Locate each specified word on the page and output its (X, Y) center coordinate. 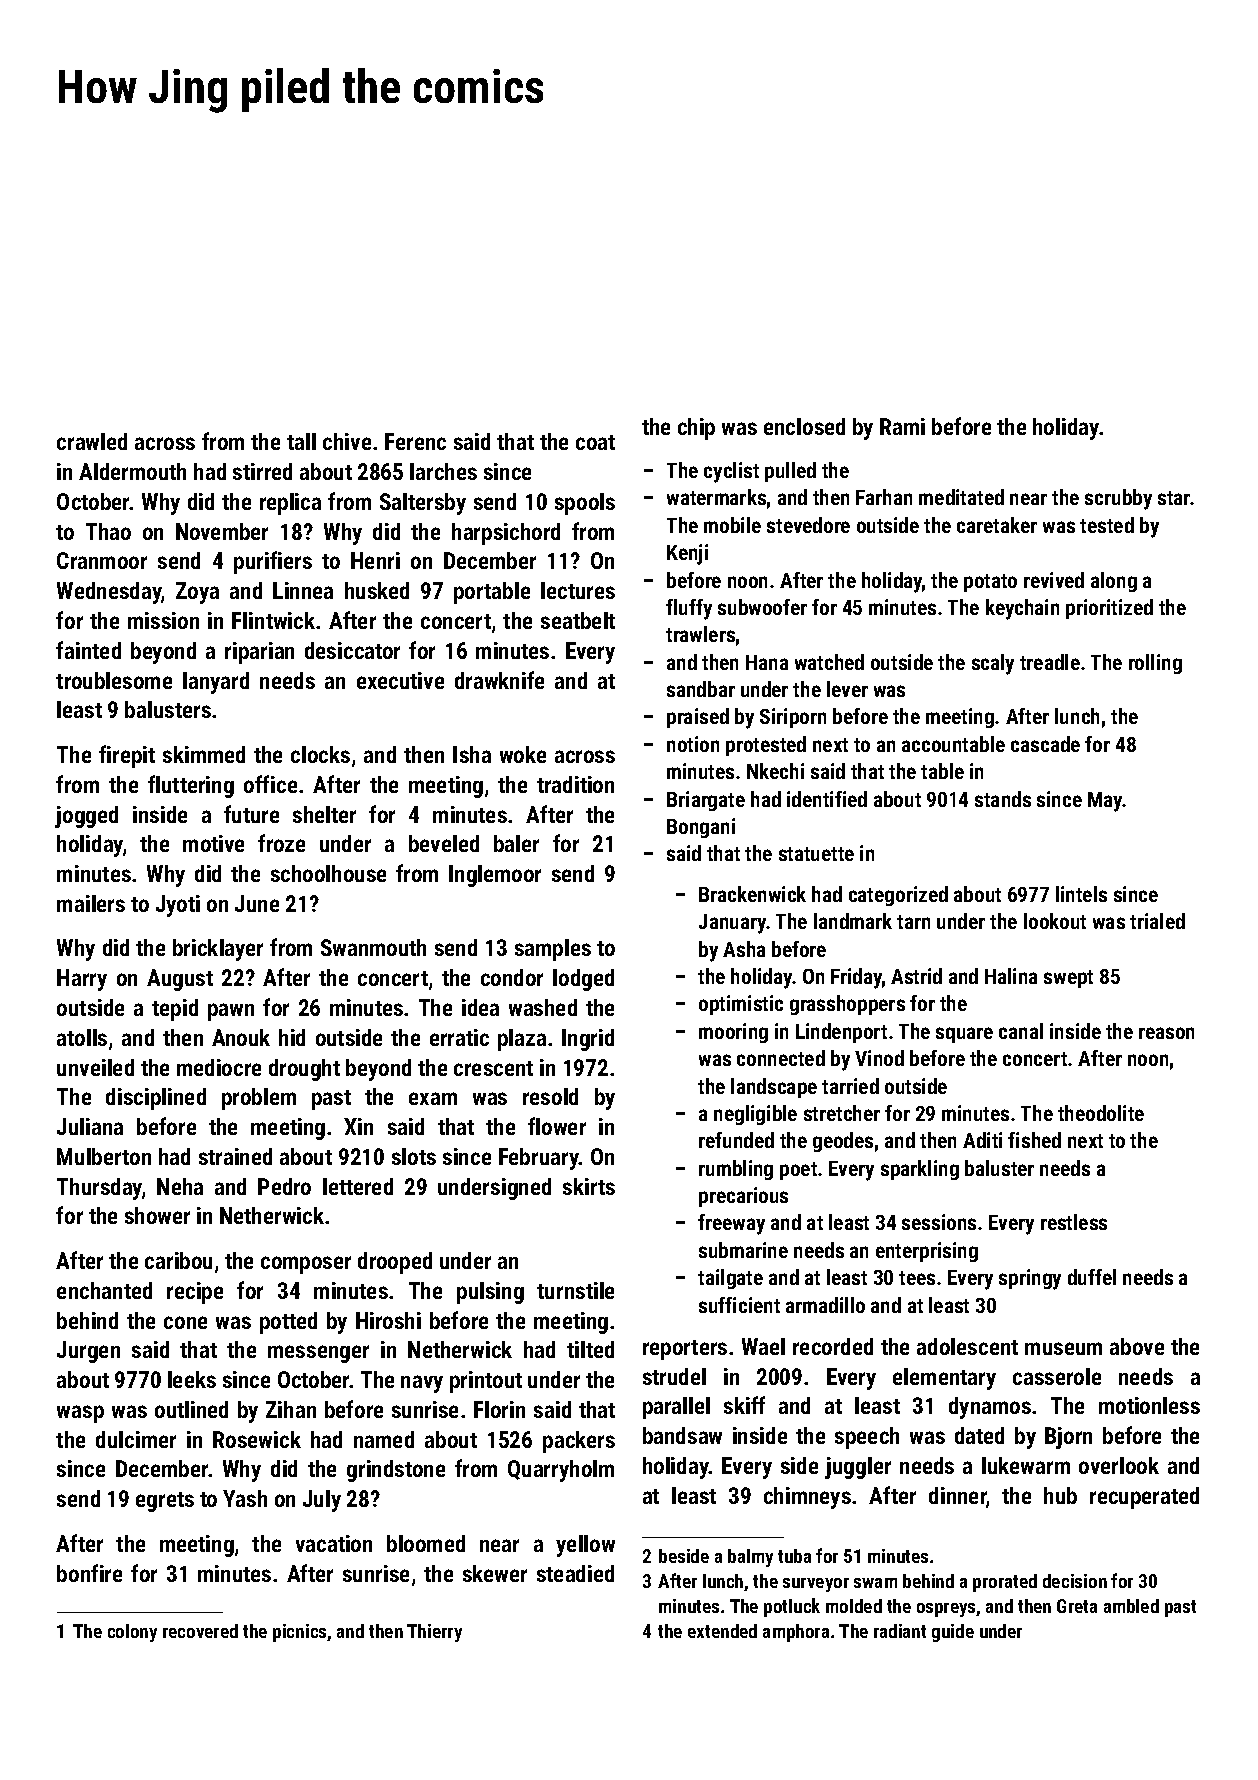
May (1105, 802)
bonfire (89, 1573)
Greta (1077, 1606)
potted (288, 1323)
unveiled (95, 1067)
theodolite (1101, 1113)
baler (516, 843)
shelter (324, 814)
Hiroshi (388, 1320)
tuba (794, 1556)
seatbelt (578, 620)
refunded (736, 1140)
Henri (375, 560)
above (1137, 1346)
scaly (993, 664)
